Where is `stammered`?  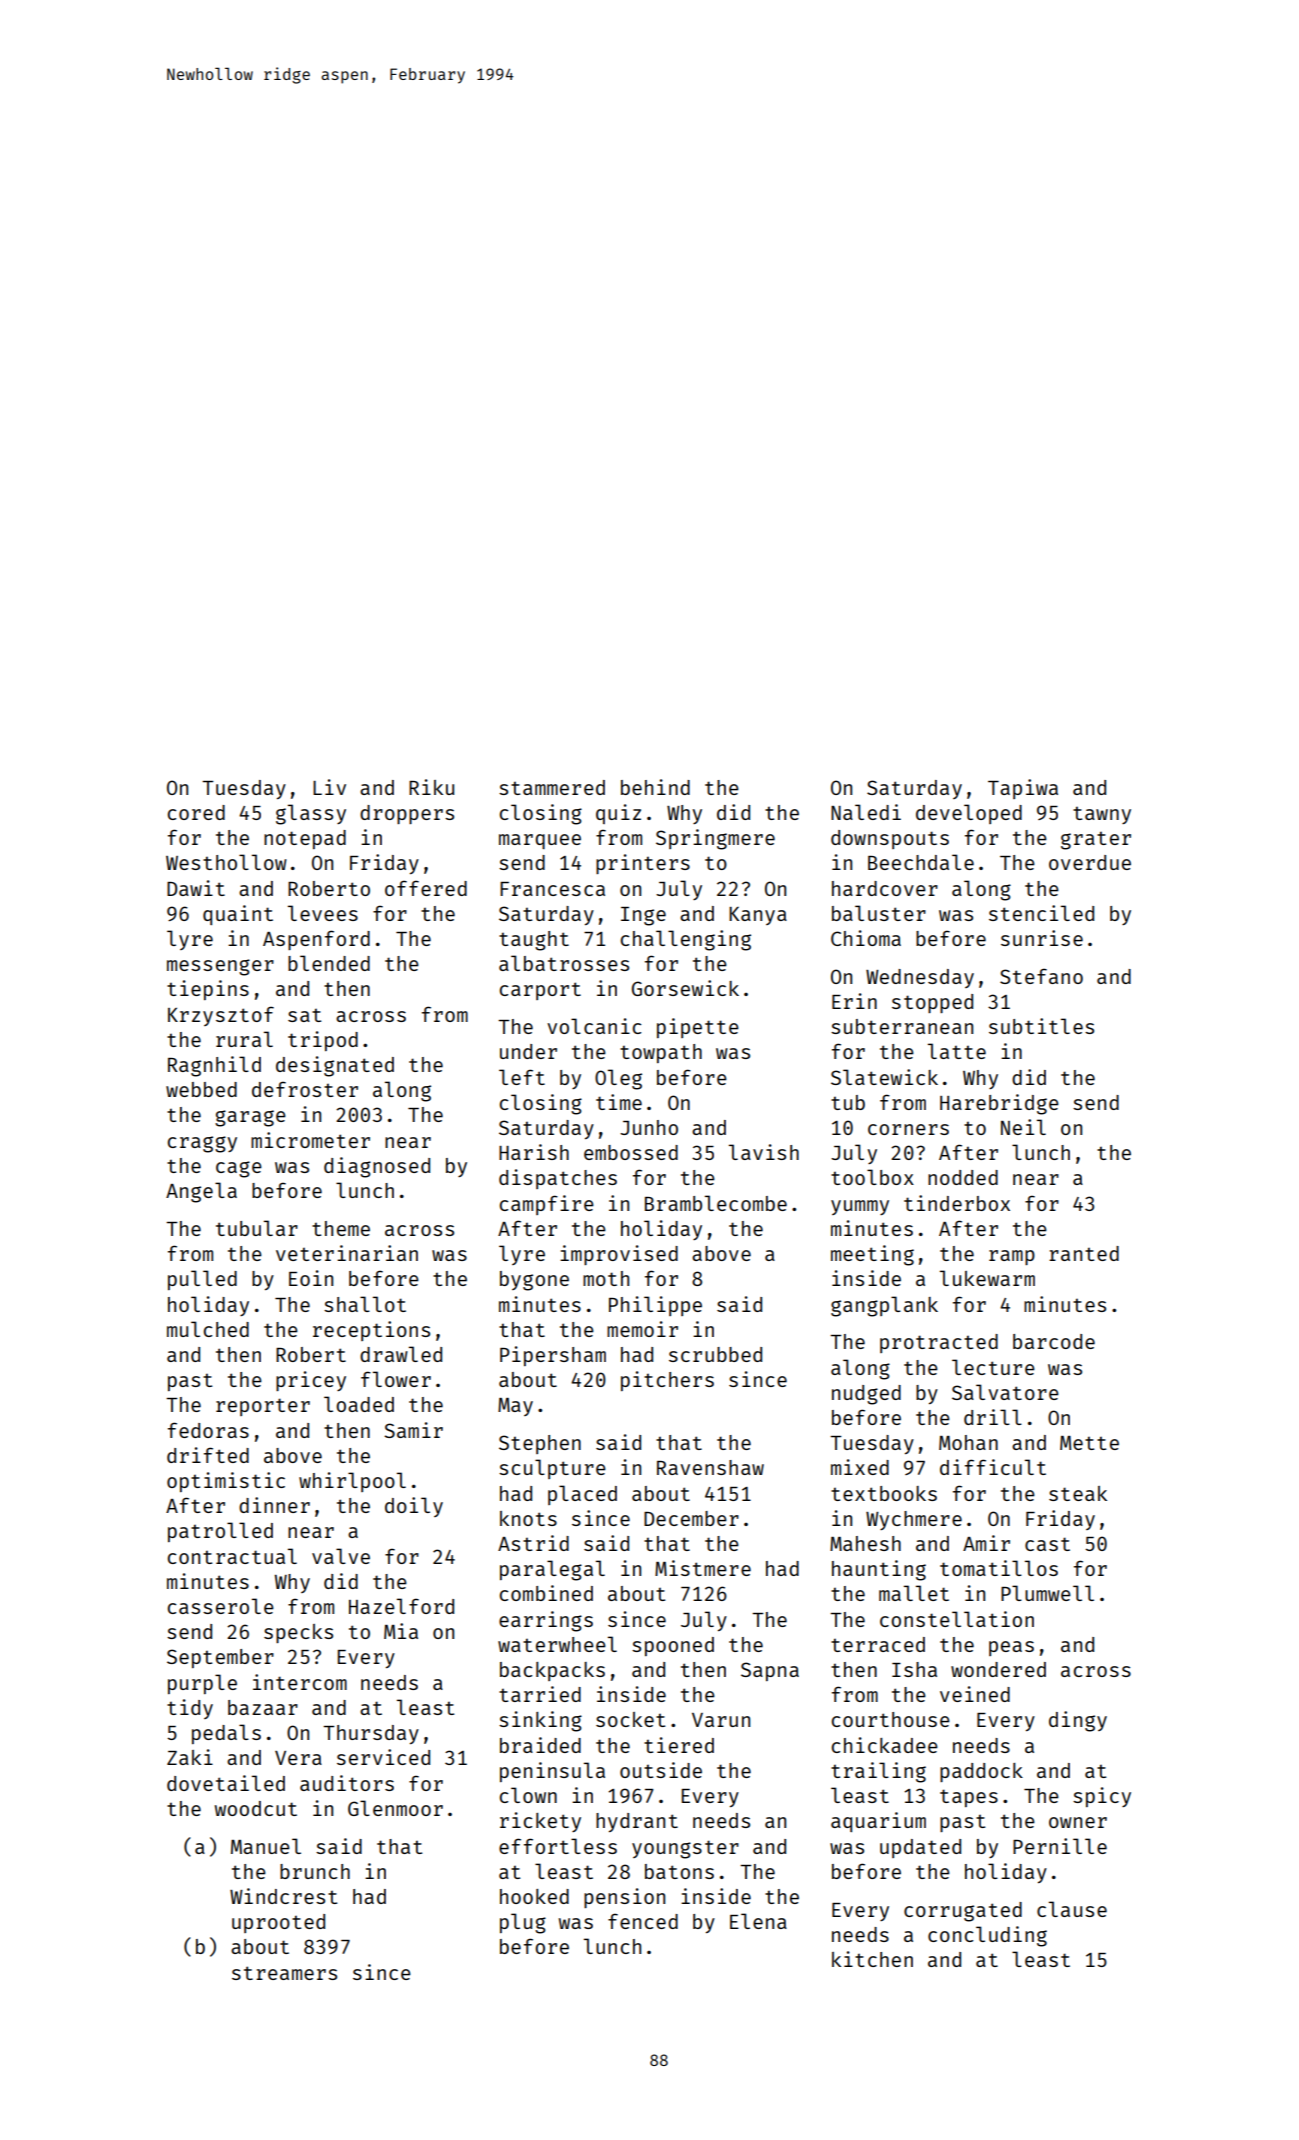
stammered is located at coordinates (552, 787).
